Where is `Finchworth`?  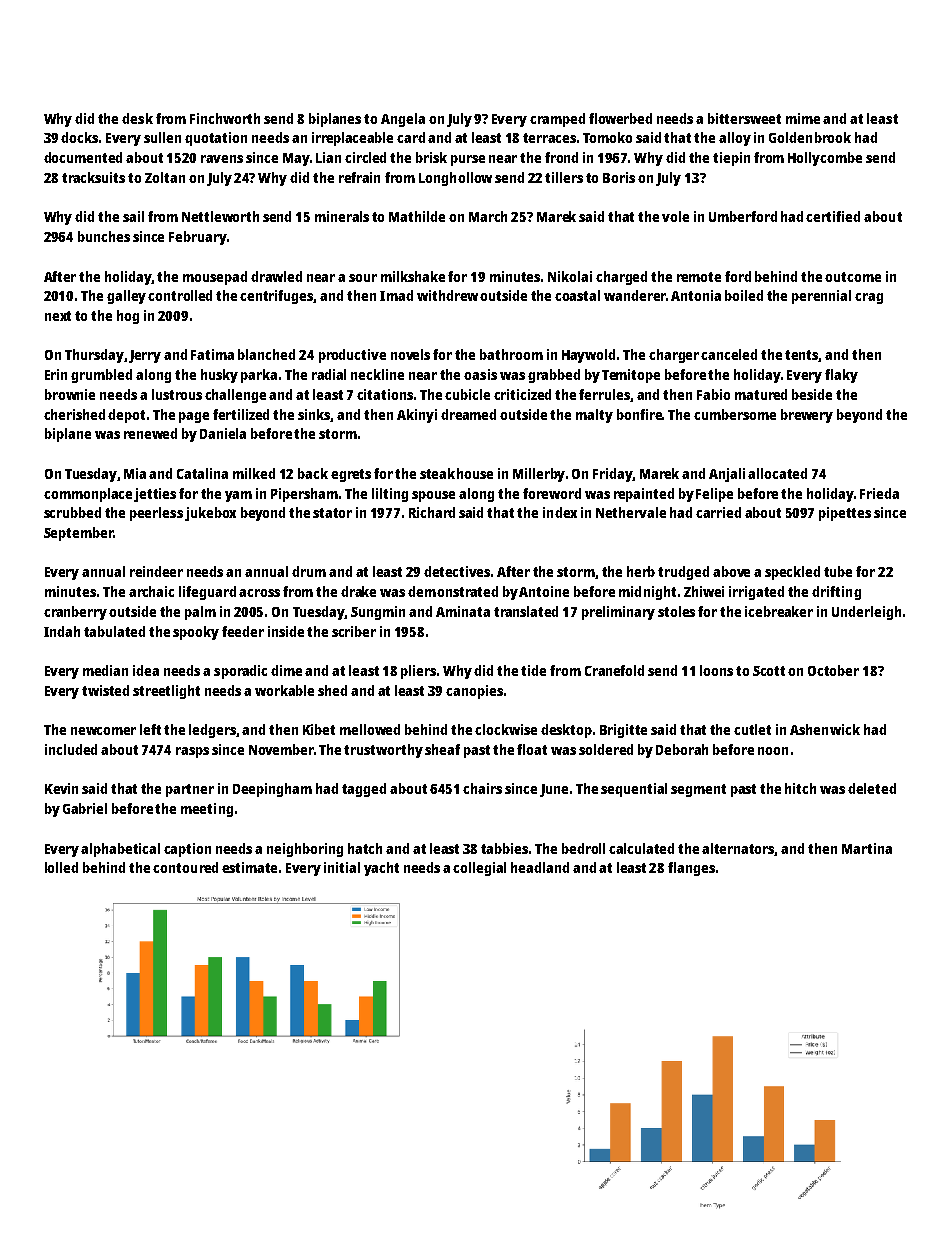
Finchworth is located at coordinates (225, 118).
